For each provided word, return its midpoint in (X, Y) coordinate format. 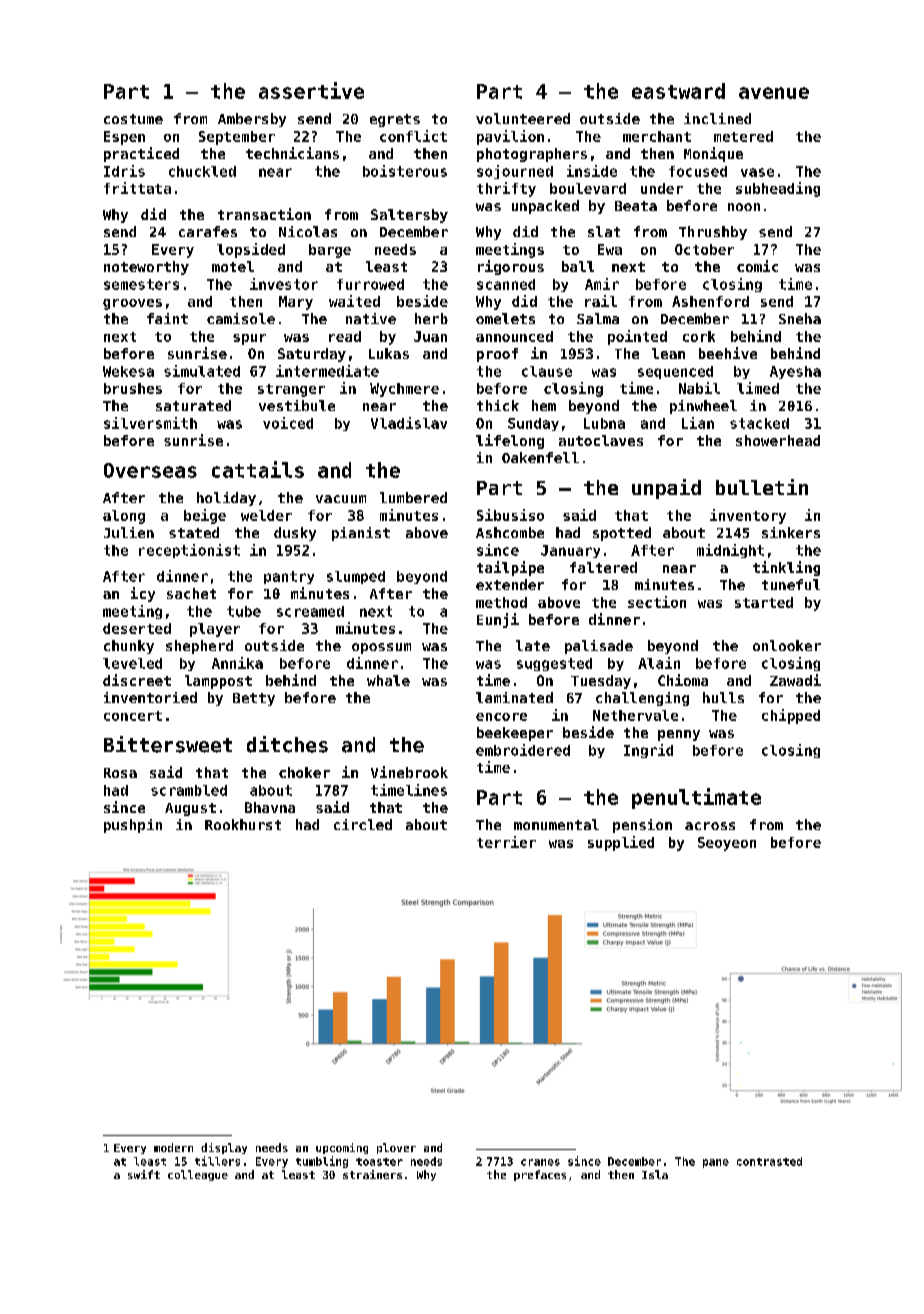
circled (363, 824)
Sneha (800, 318)
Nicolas (308, 231)
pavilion (510, 137)
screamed (310, 611)
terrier (506, 842)
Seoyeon (727, 844)
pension (642, 826)
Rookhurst (243, 824)
